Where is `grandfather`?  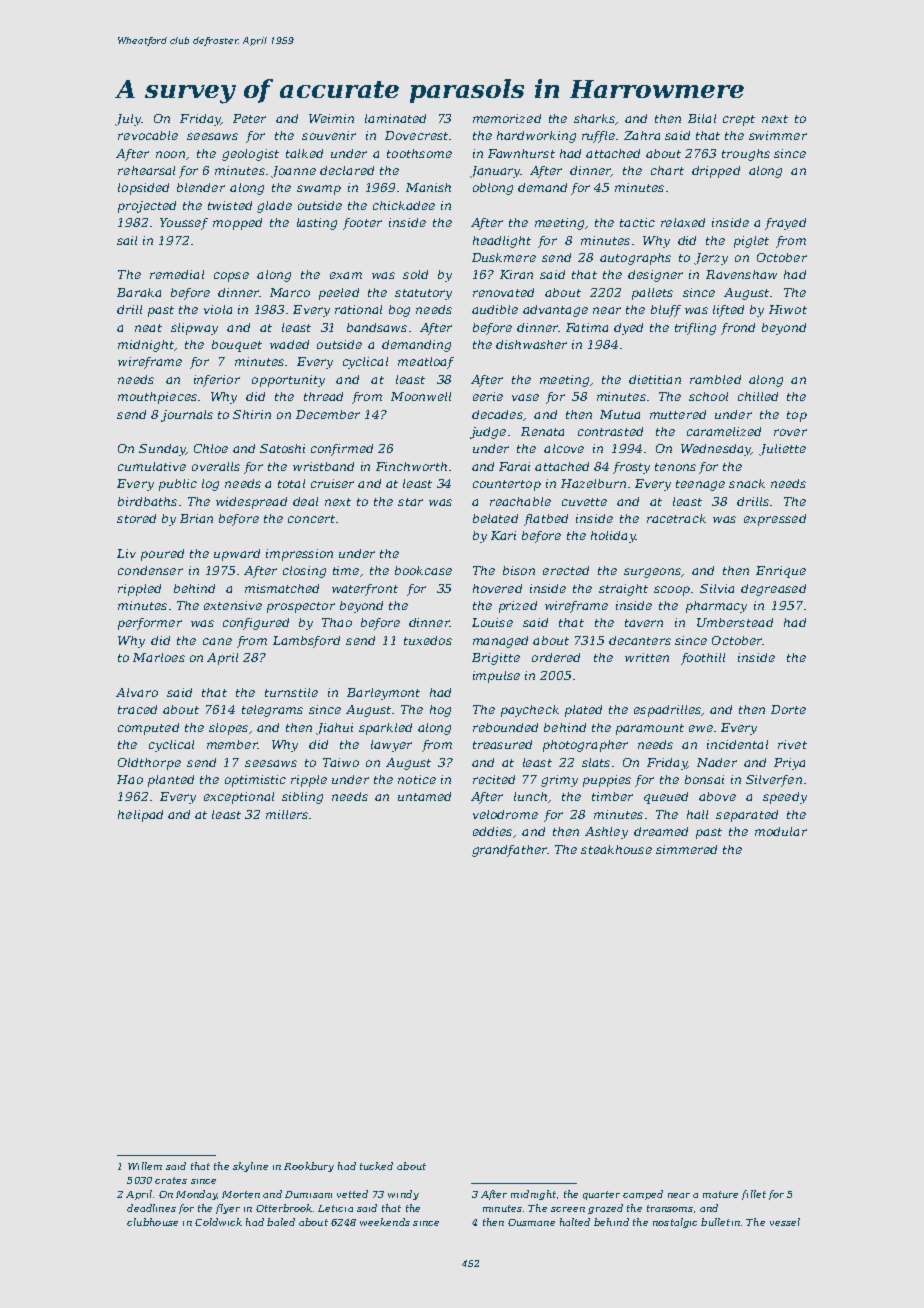
grandfather is located at coordinates (509, 851).
